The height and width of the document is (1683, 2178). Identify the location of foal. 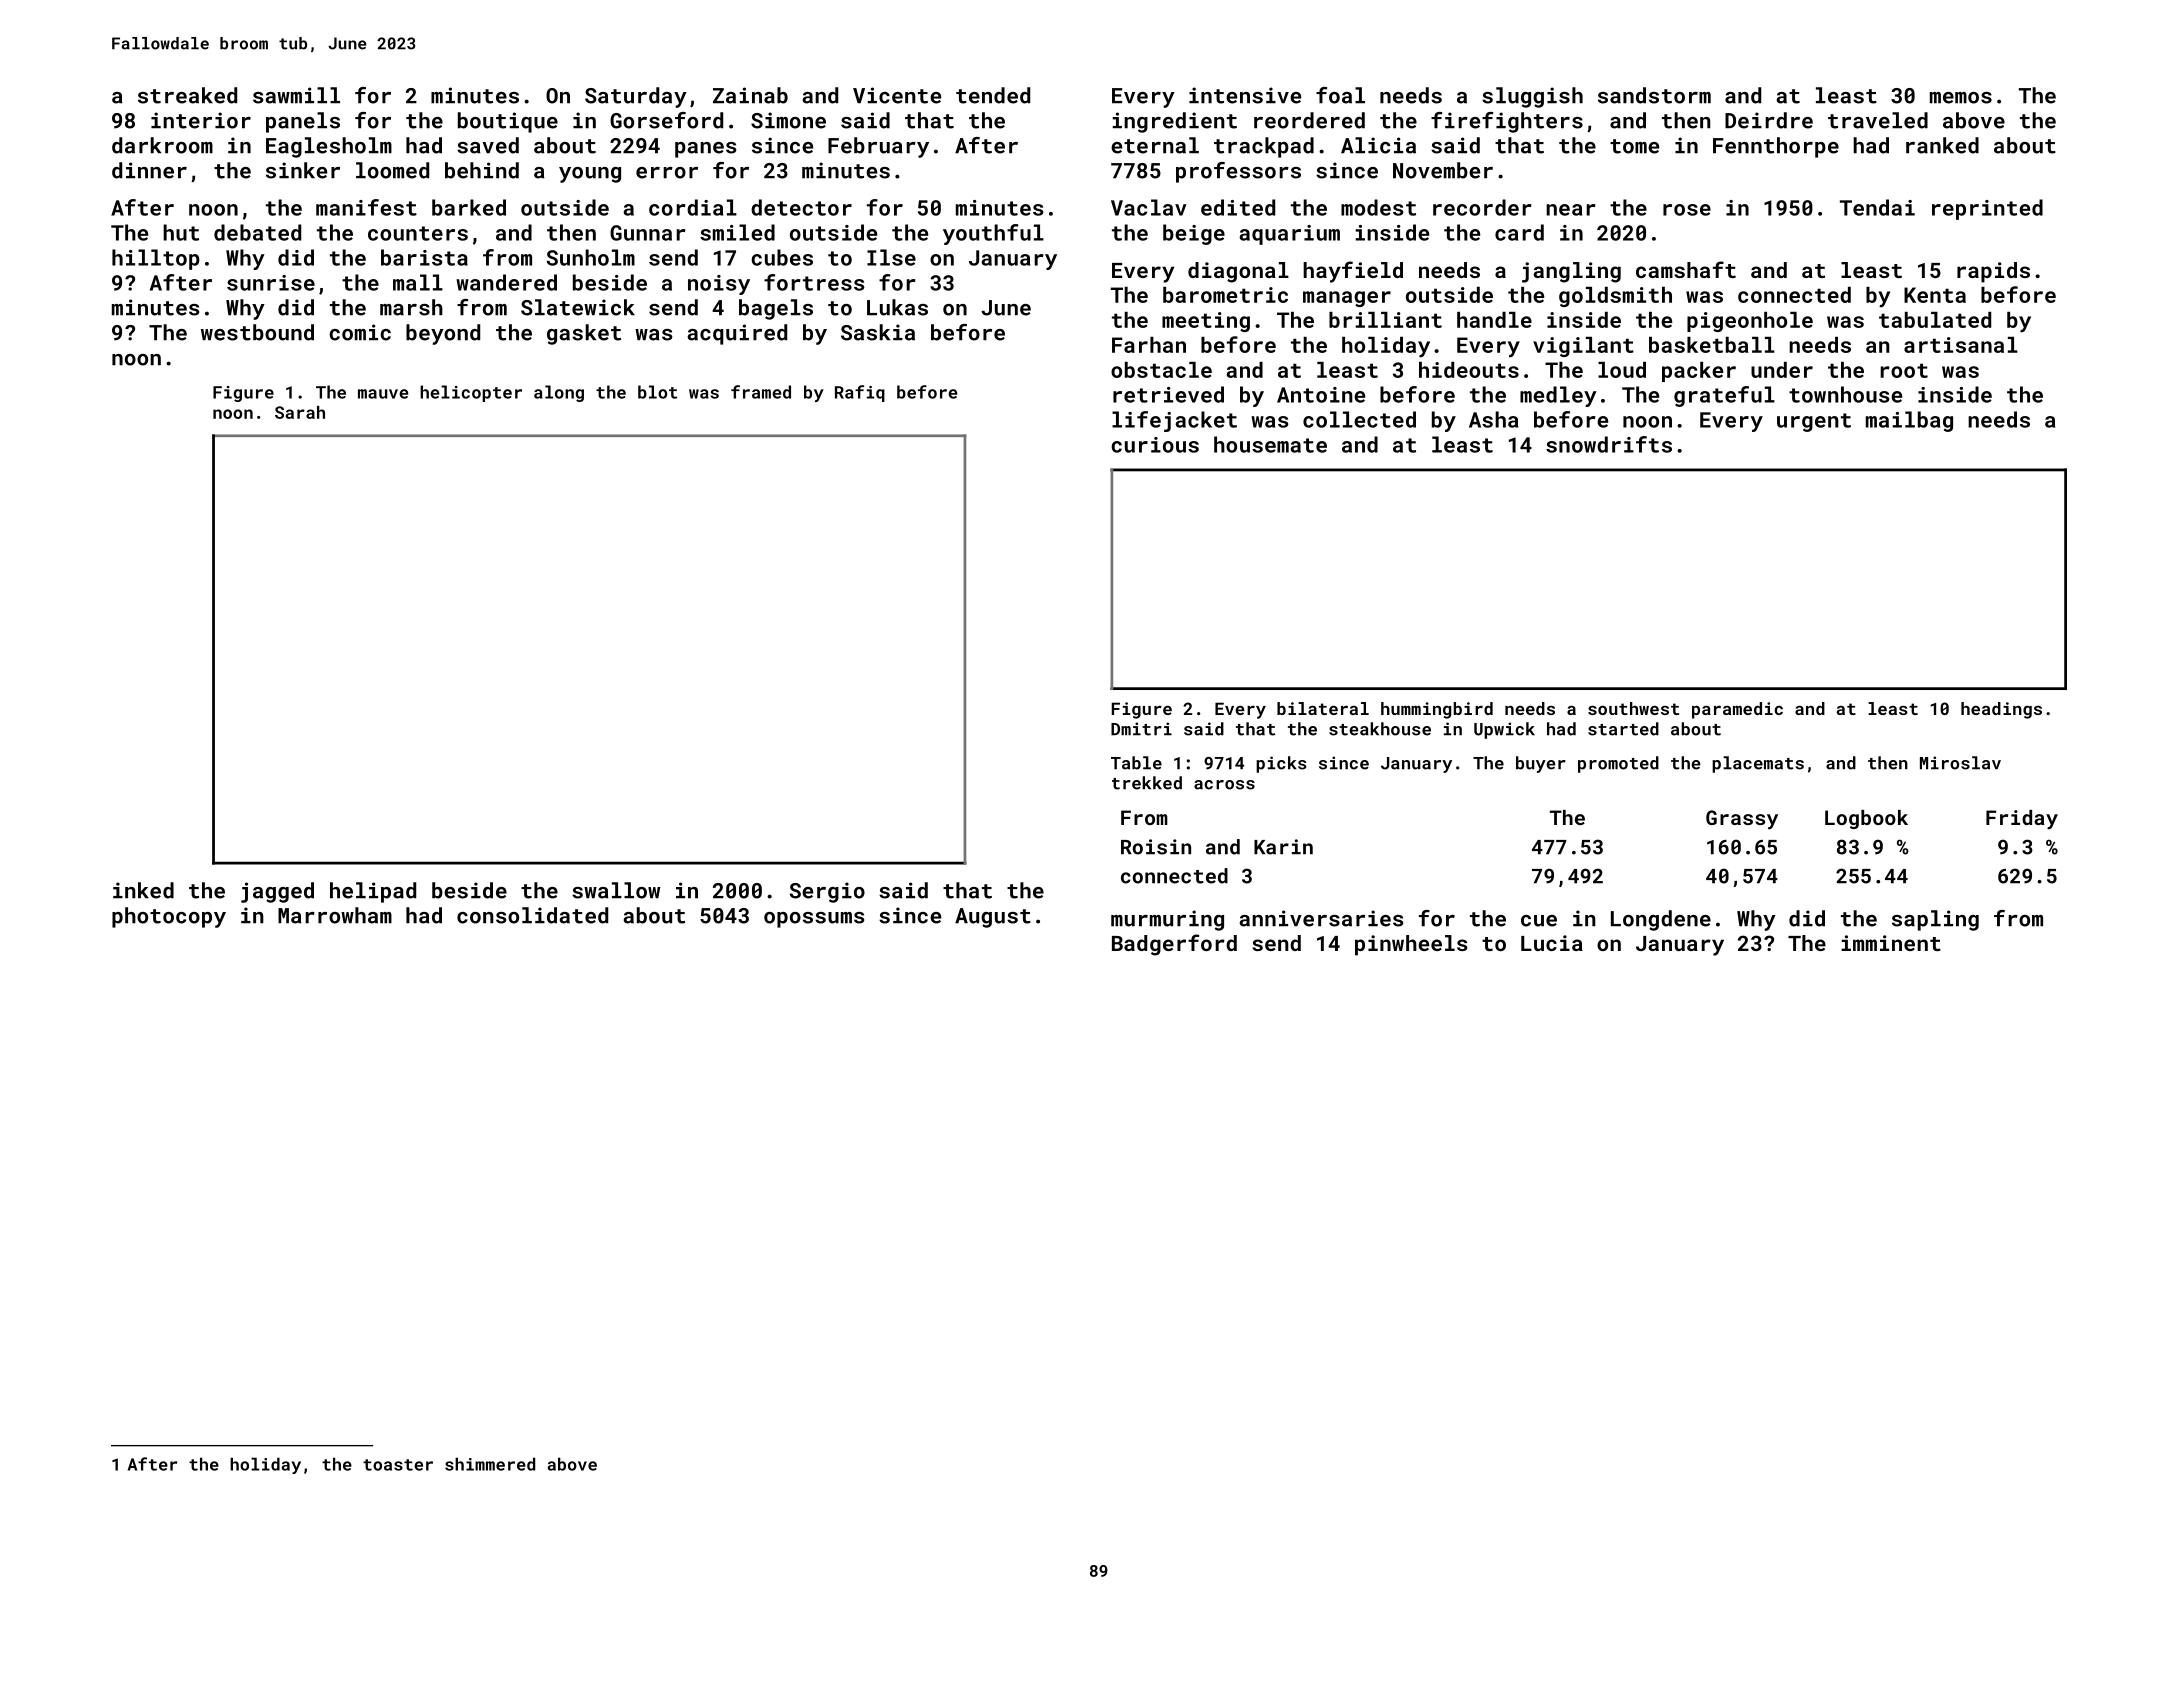
(1340, 95).
